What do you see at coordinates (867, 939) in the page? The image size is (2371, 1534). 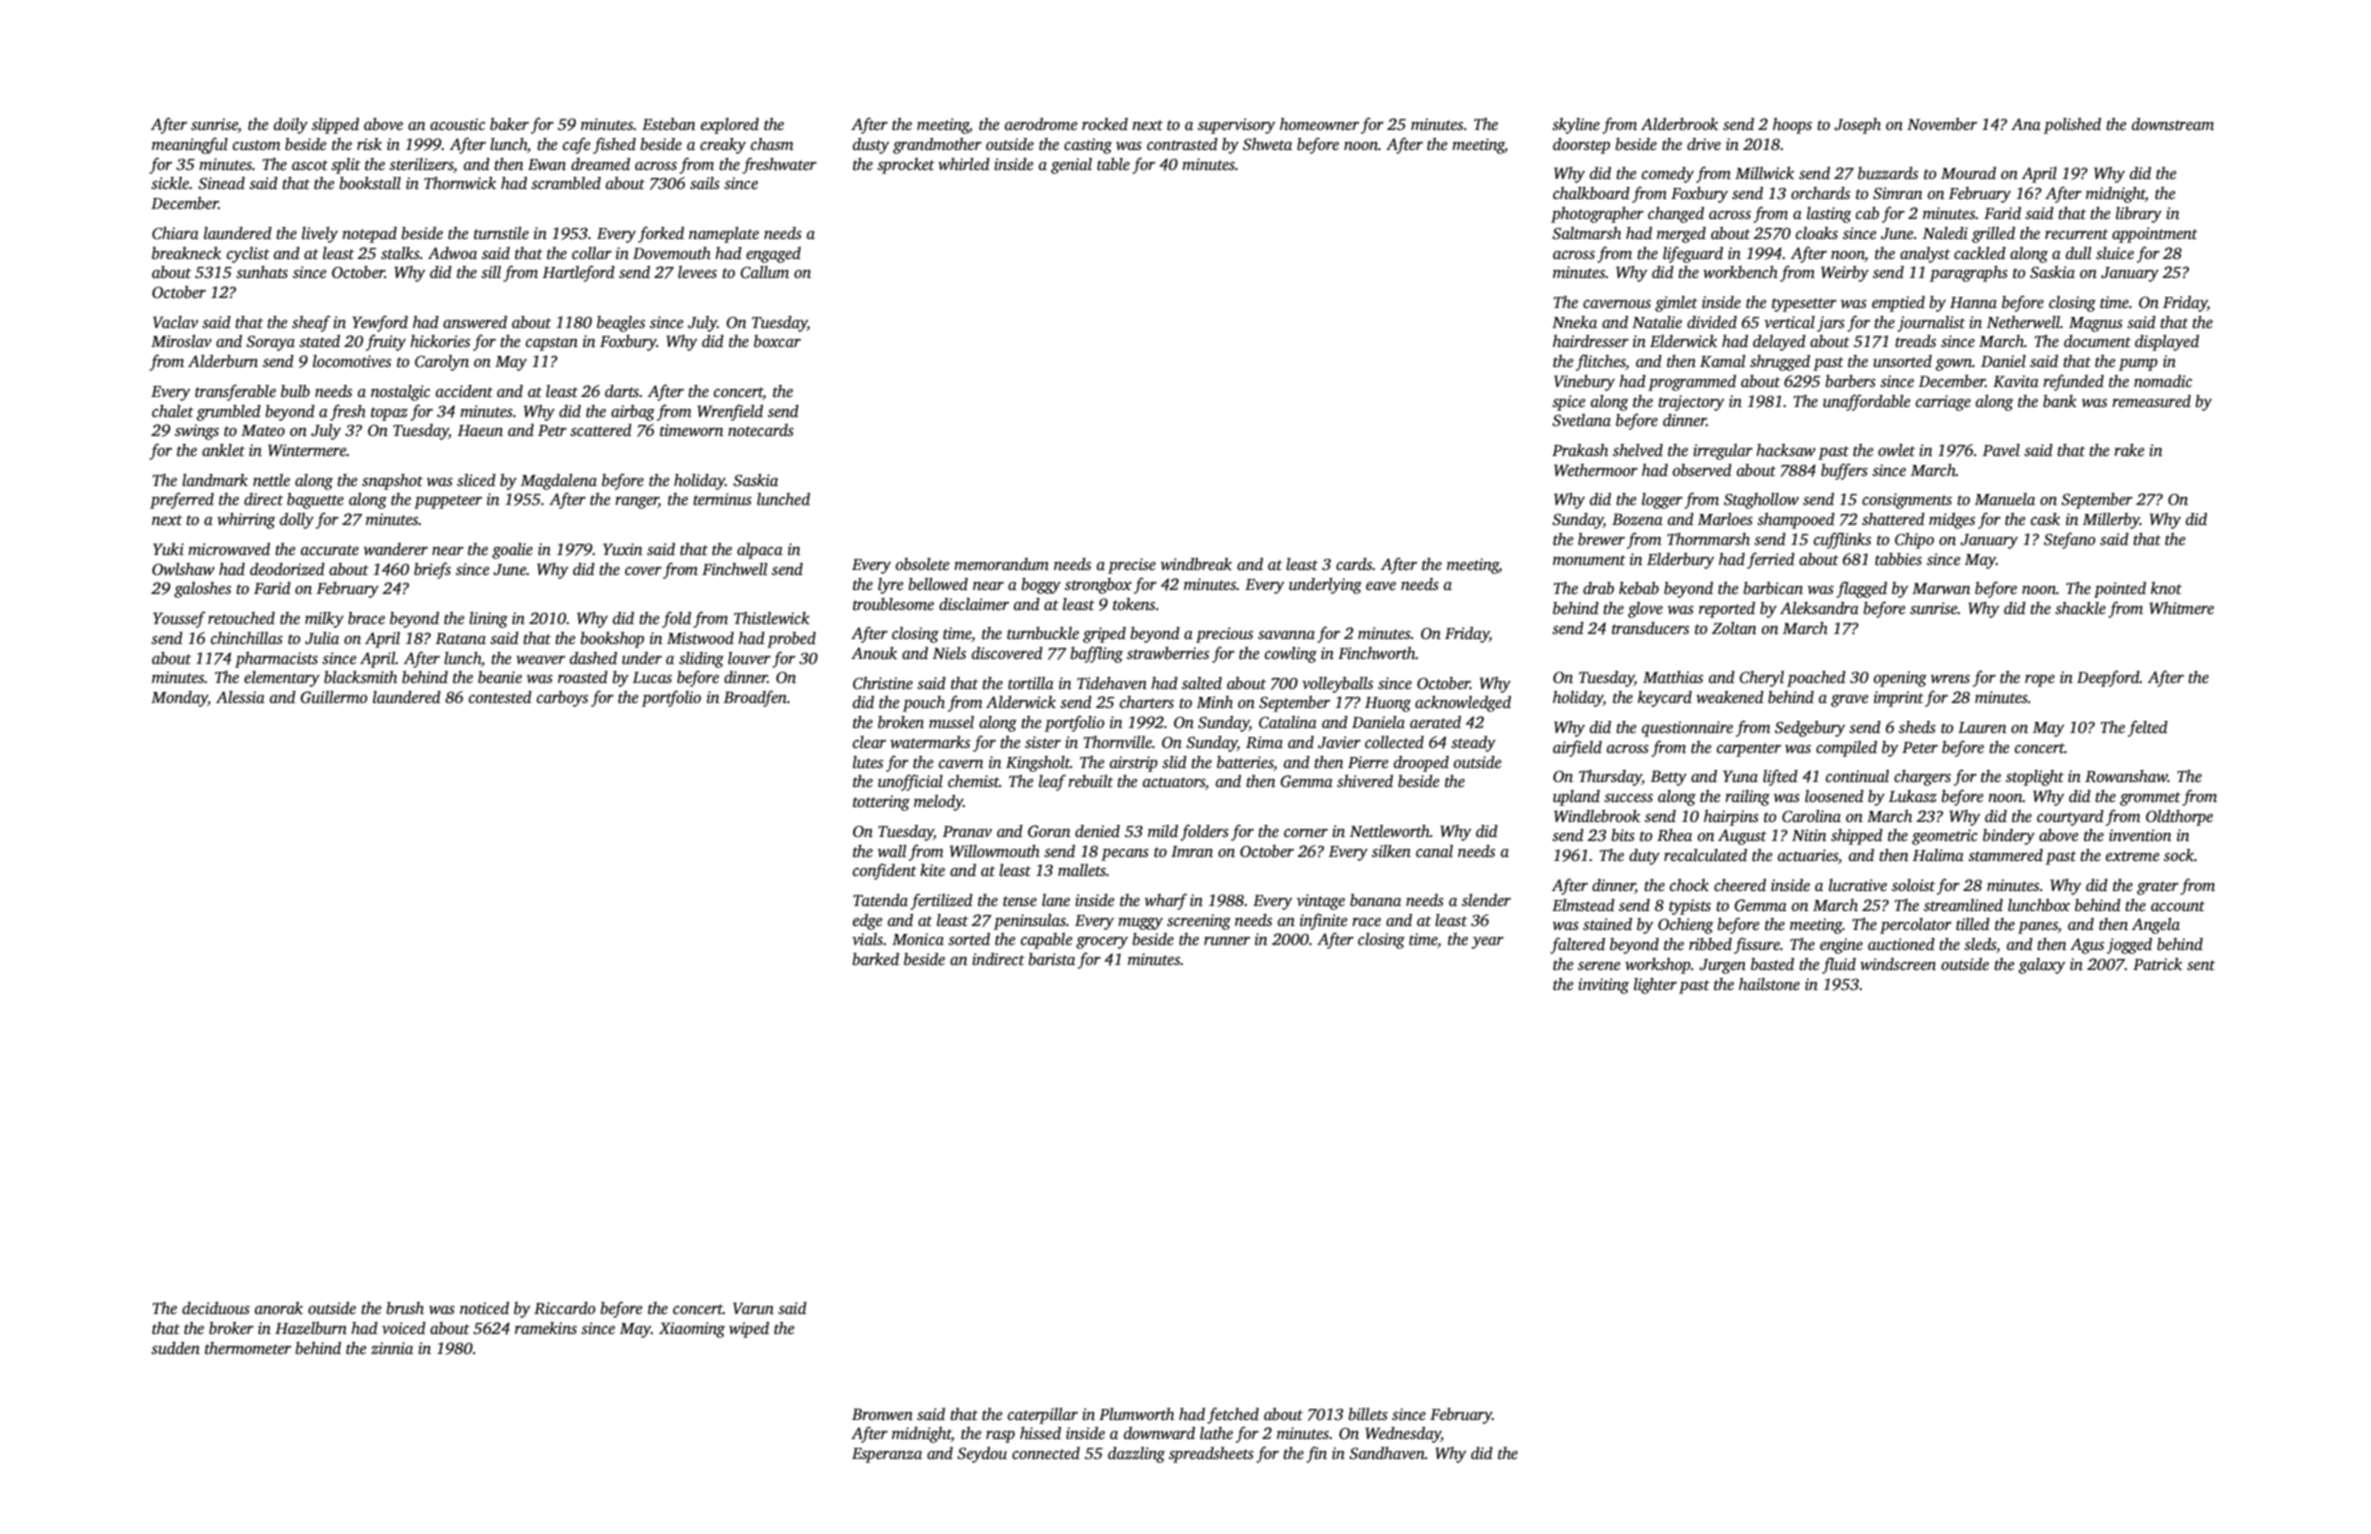 I see `vials` at bounding box center [867, 939].
